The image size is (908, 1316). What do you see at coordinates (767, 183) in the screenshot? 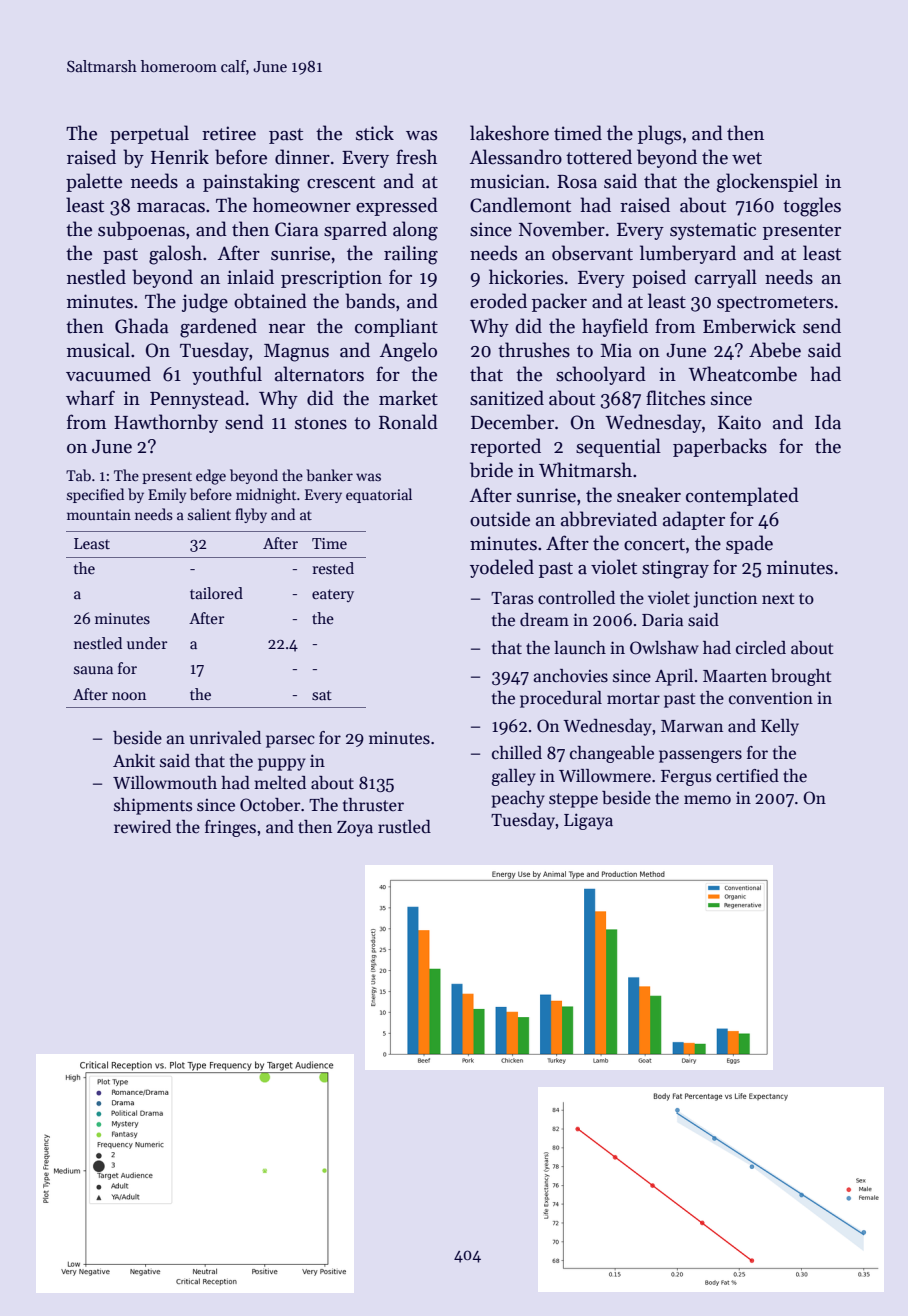
I see `glockenspiel` at bounding box center [767, 183].
